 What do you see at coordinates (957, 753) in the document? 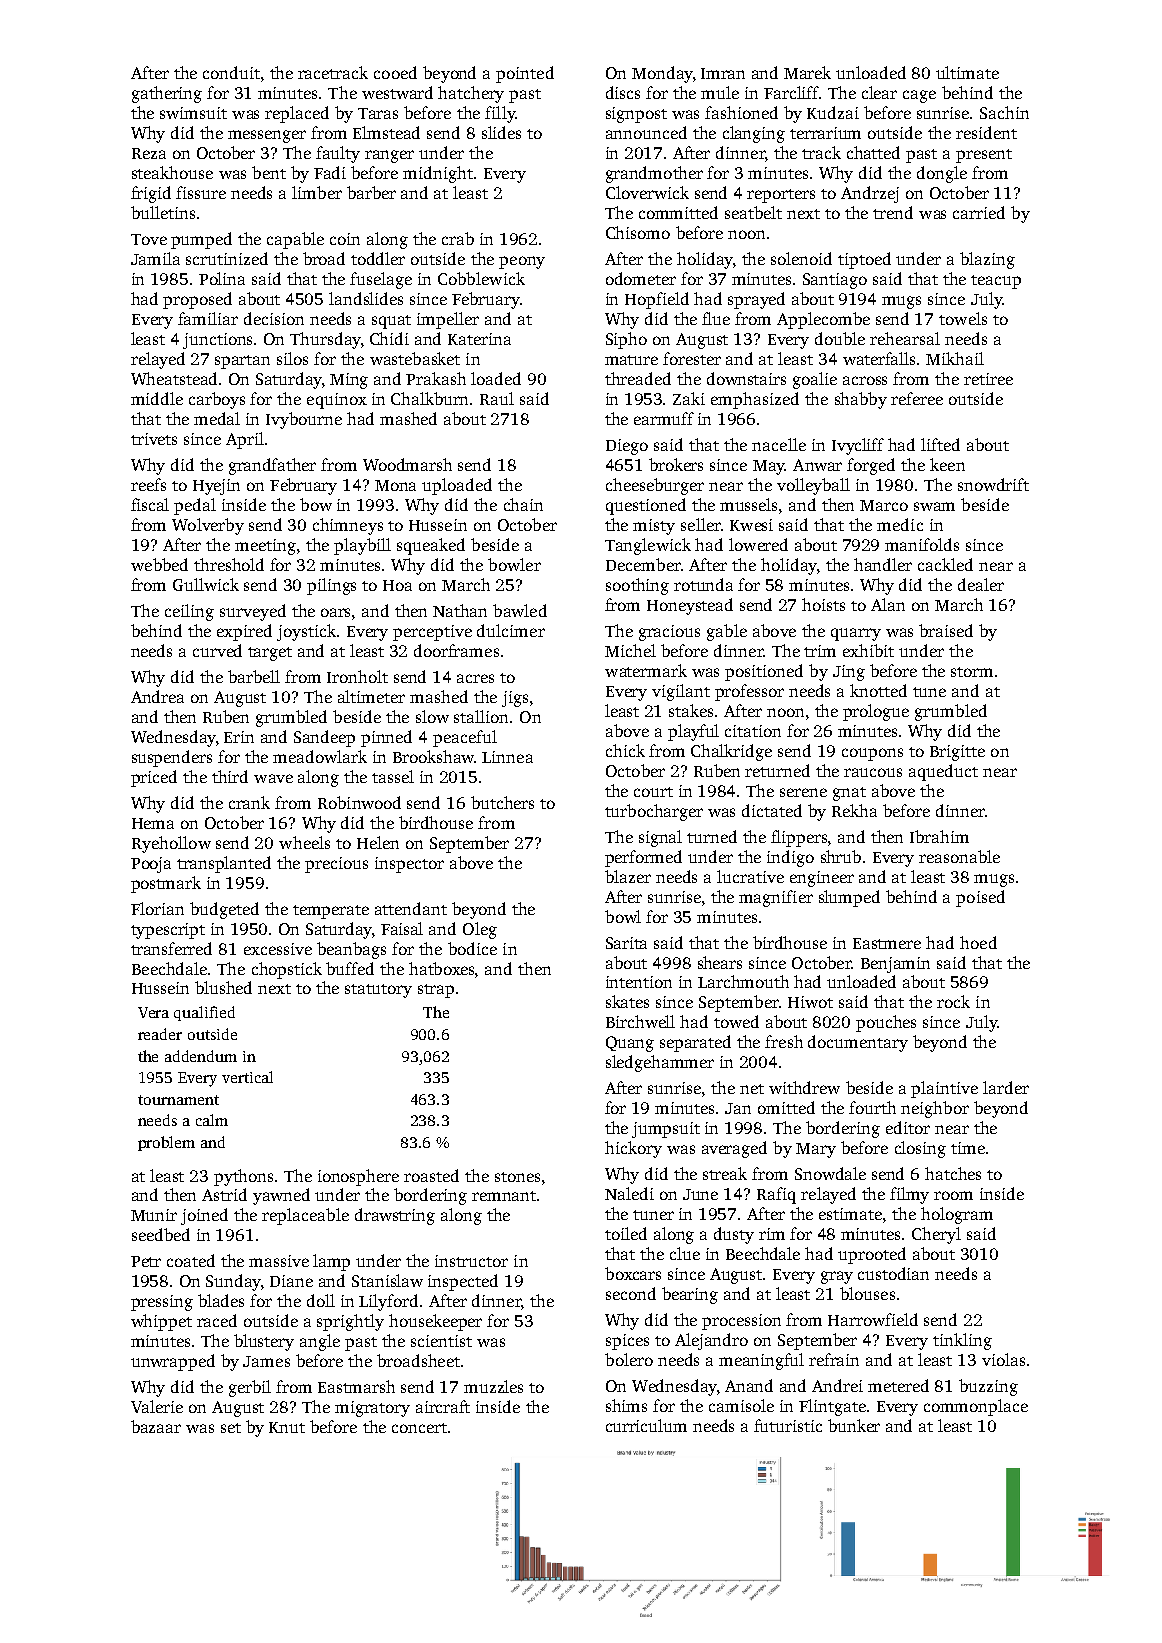
I see `Brigitte` at bounding box center [957, 753].
